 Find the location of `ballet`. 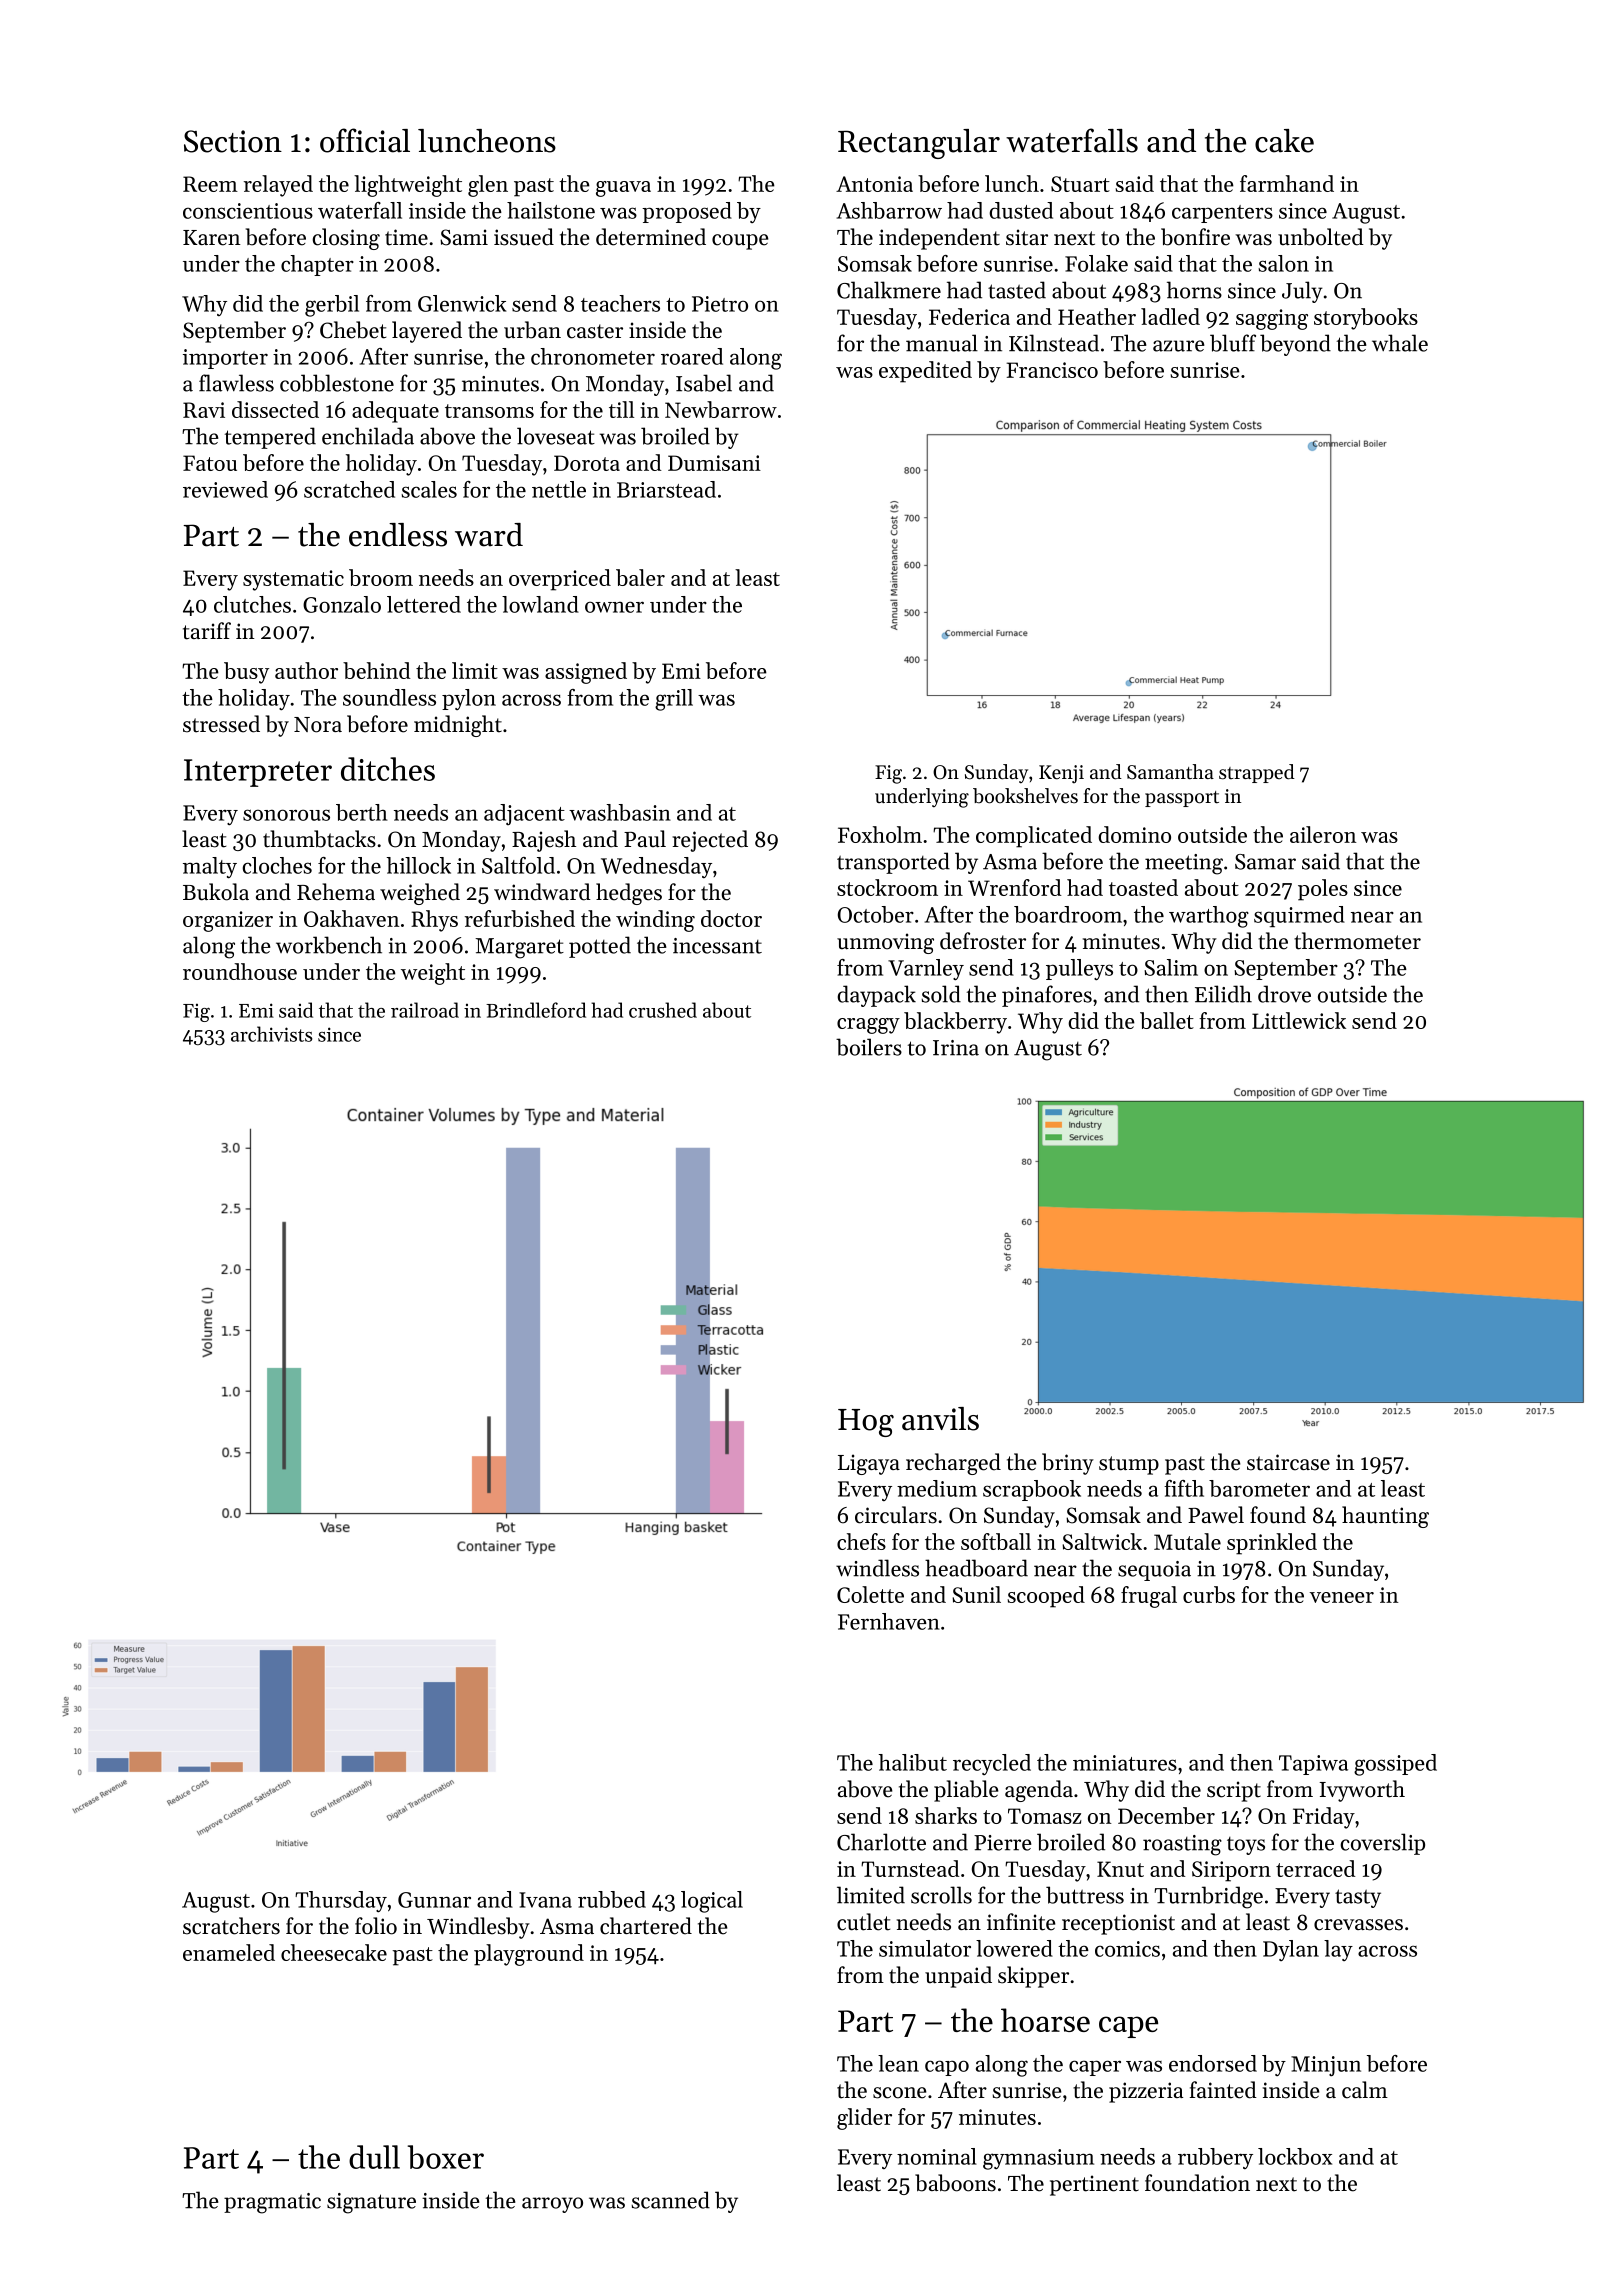

ballet is located at coordinates (1167, 1020).
